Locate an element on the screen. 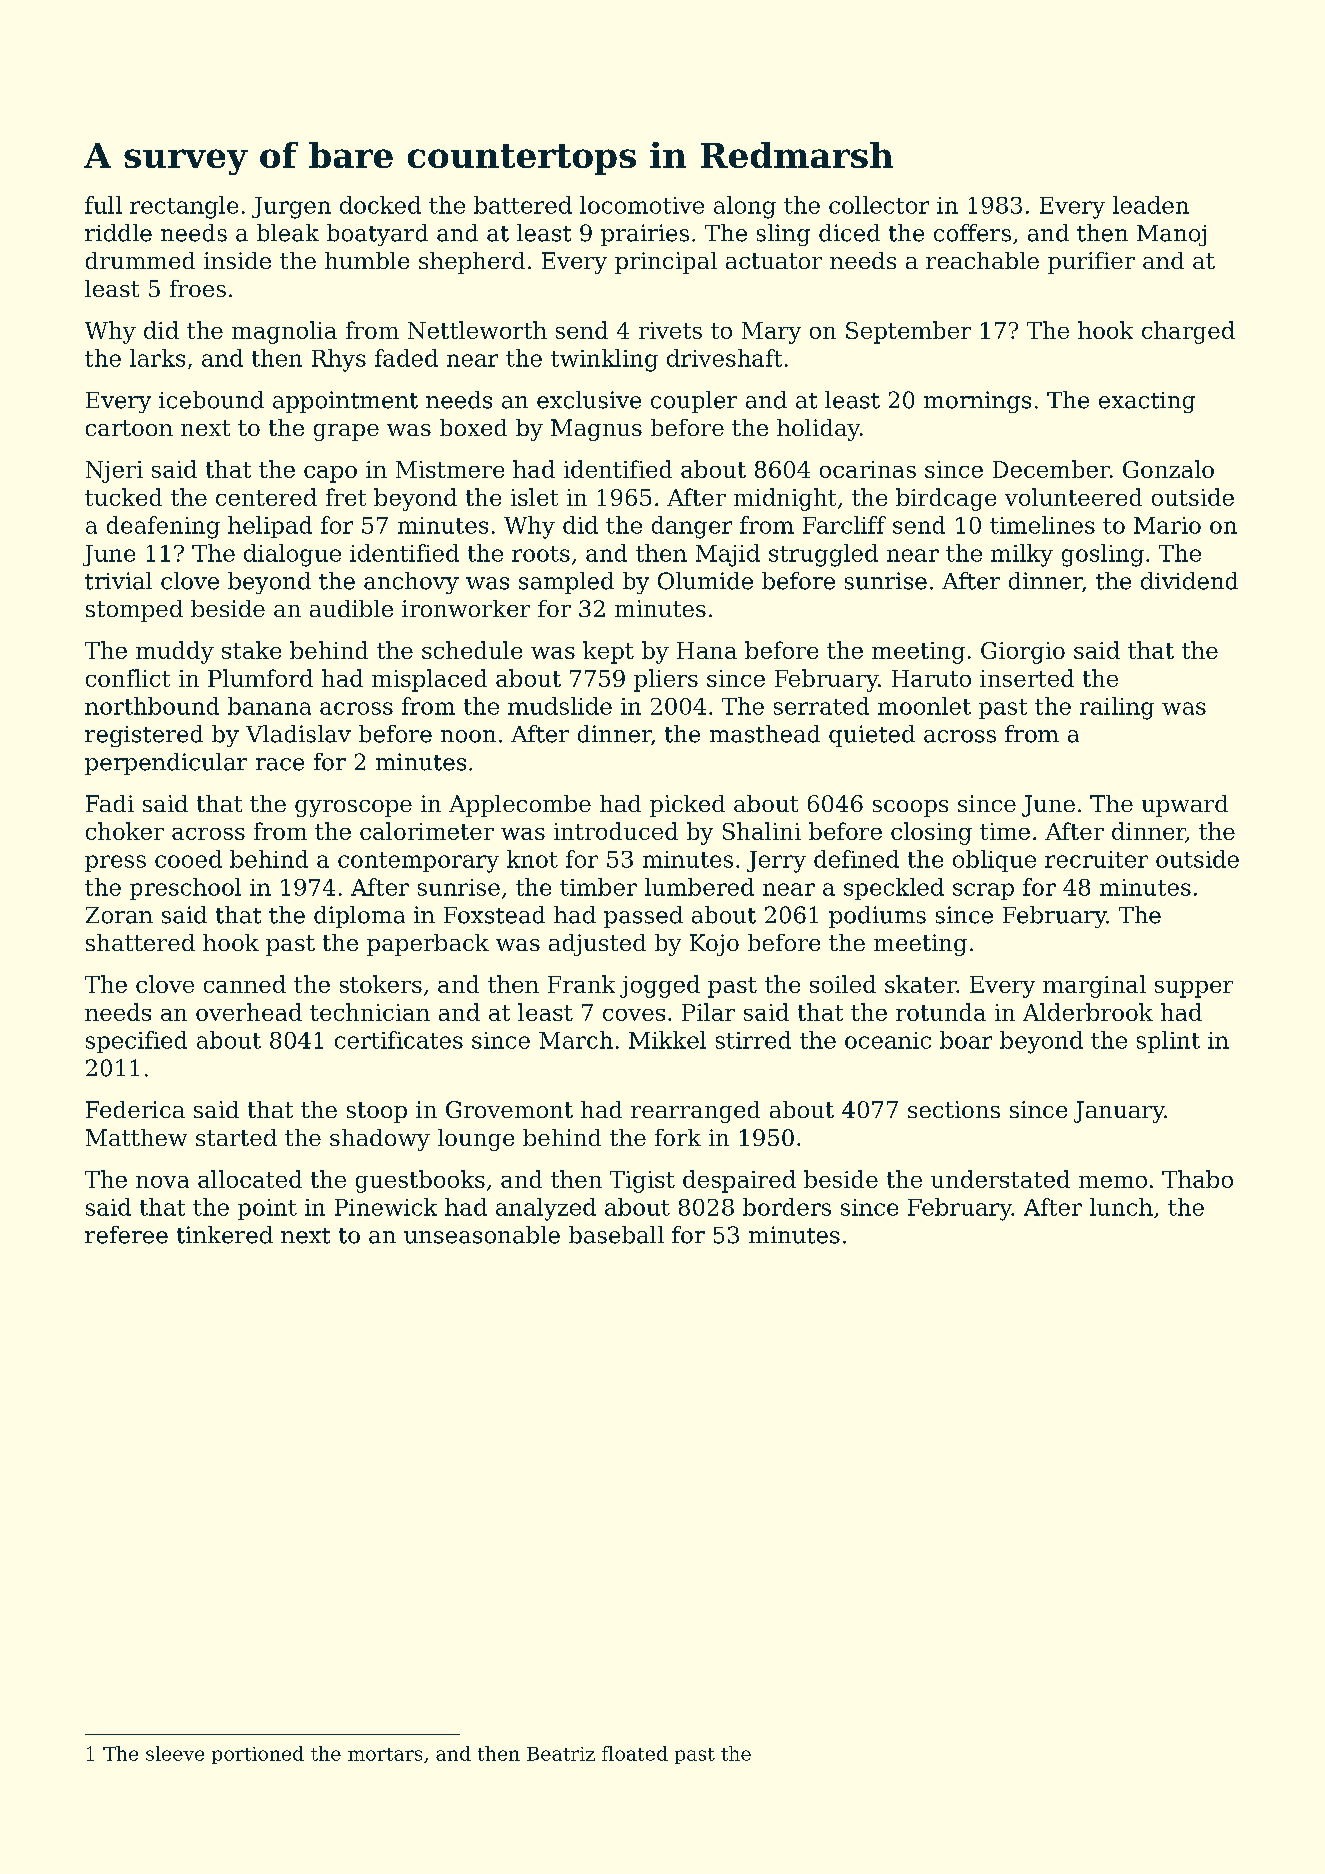  Olumide is located at coordinates (705, 581).
